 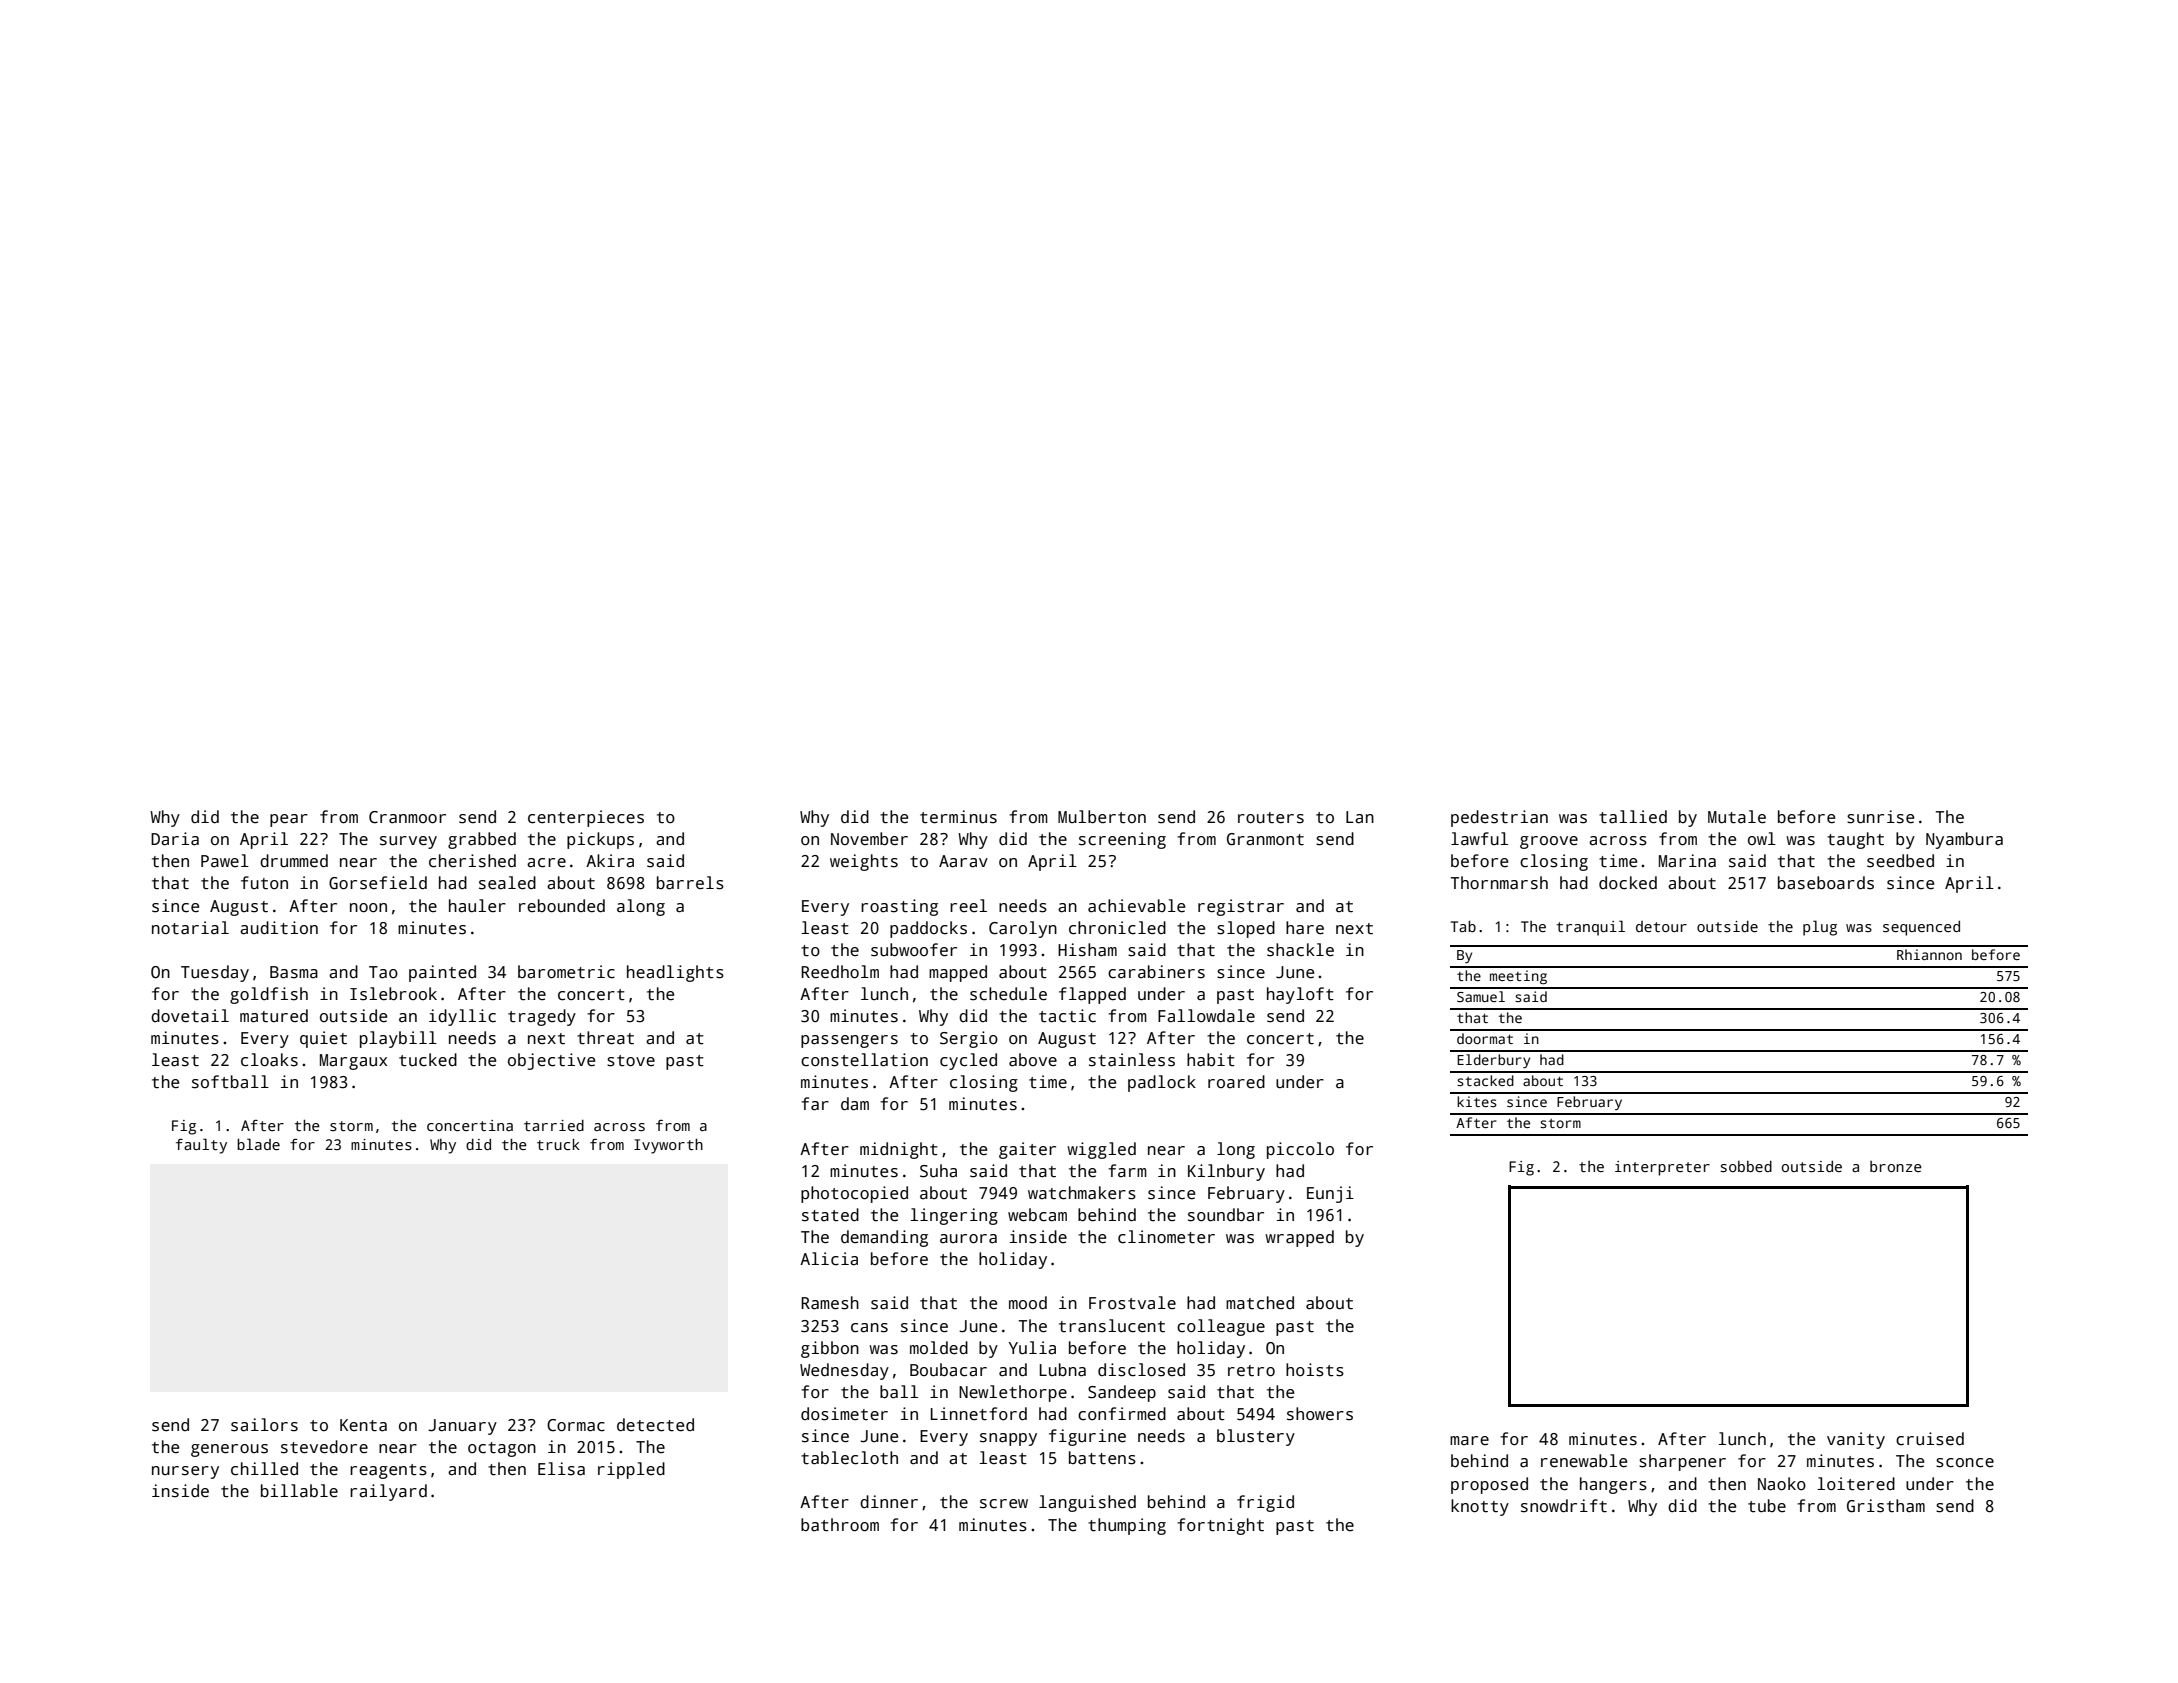 What do you see at coordinates (829, 1259) in the image?
I see `Alicia` at bounding box center [829, 1259].
